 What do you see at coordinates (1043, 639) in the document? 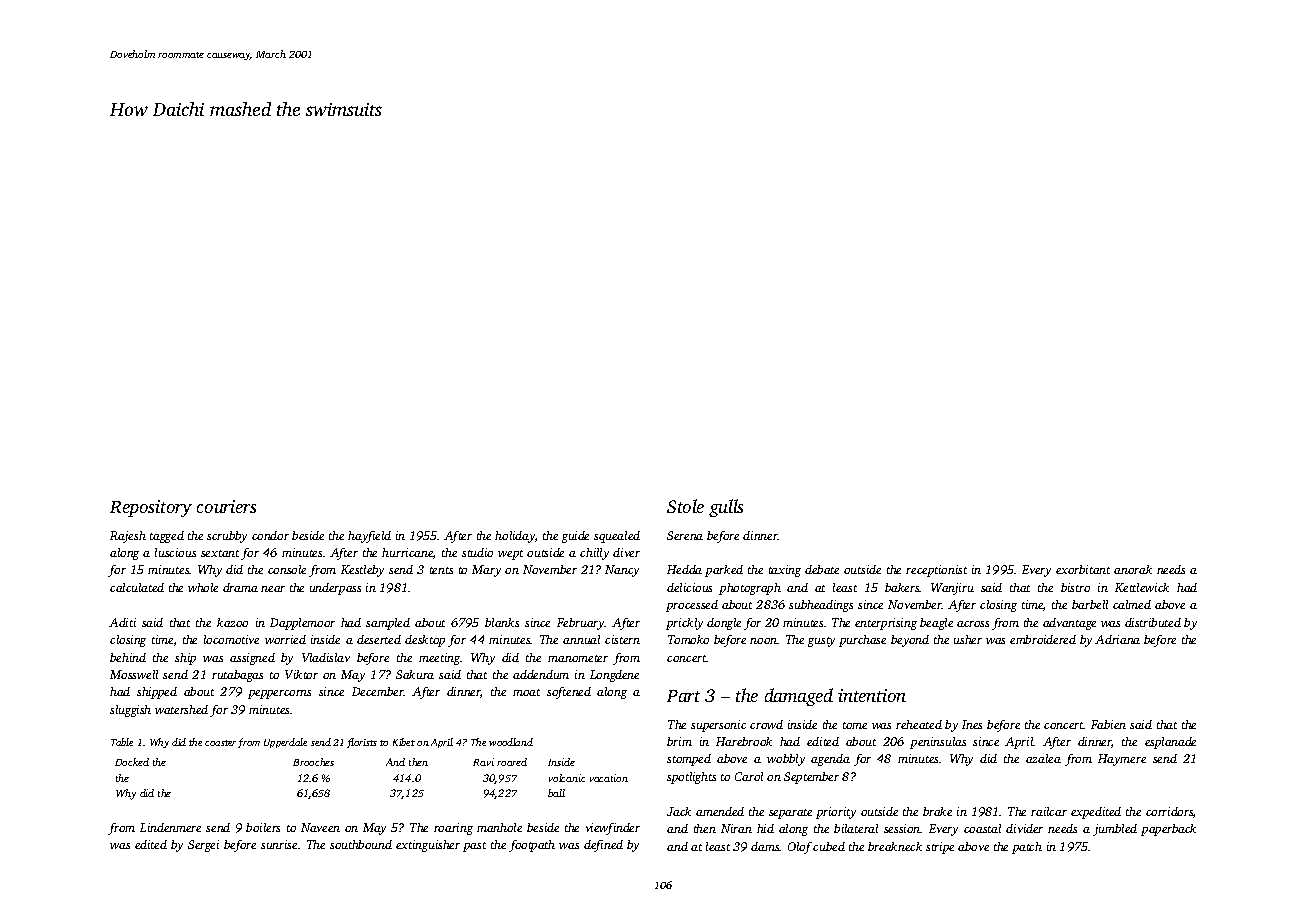
I see `embroidered` at bounding box center [1043, 639].
